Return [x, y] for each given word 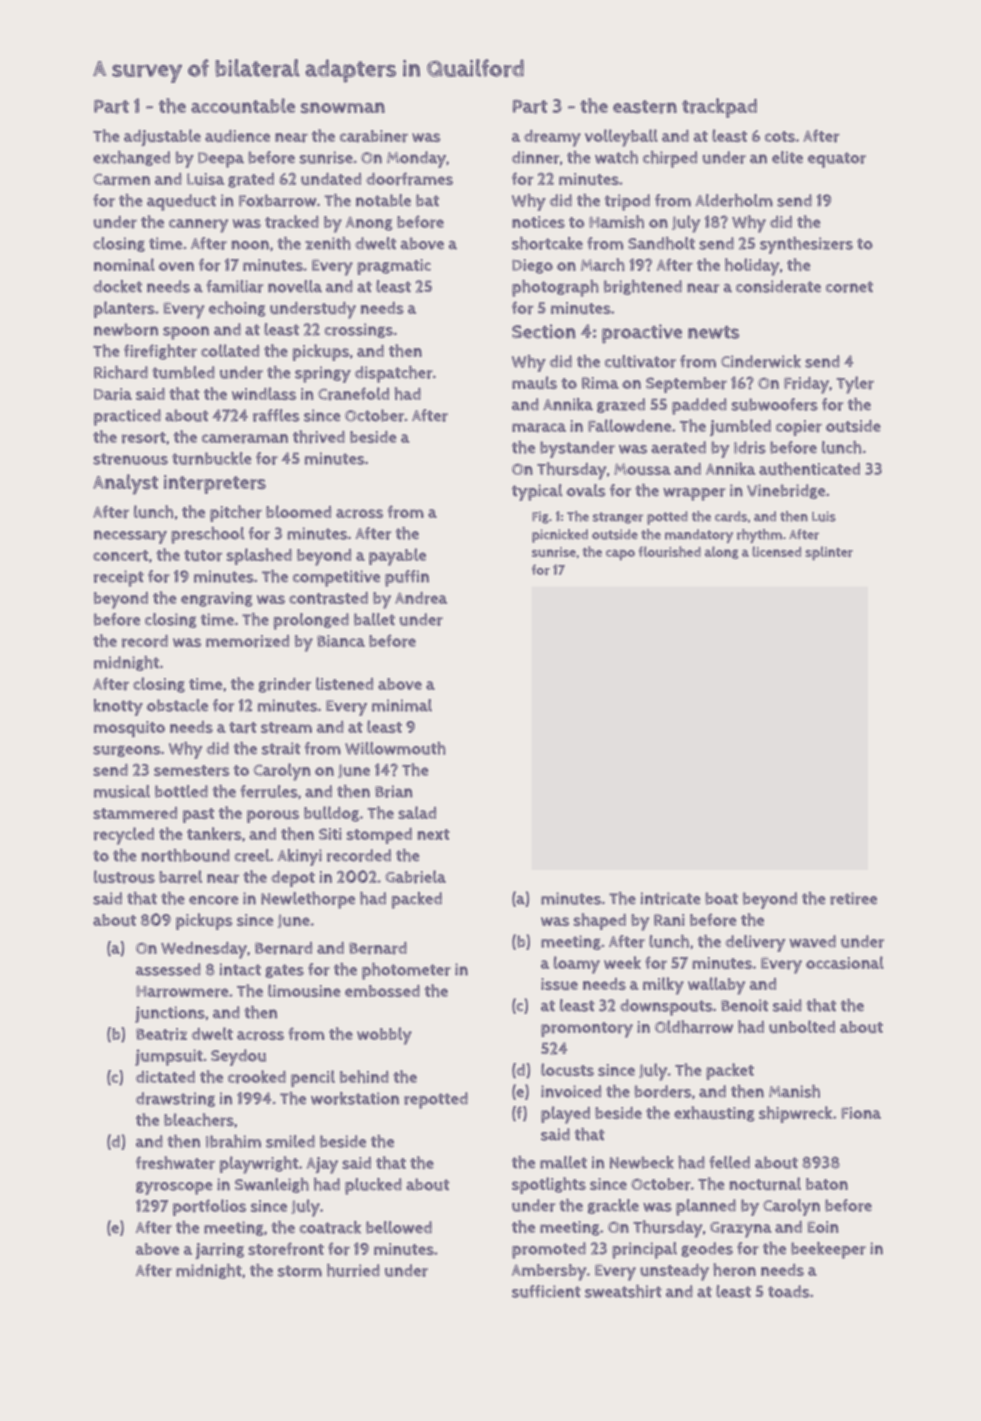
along [722, 552]
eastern [645, 107]
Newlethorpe [308, 900]
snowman [343, 108]
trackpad [719, 108]
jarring [219, 1251]
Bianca [341, 641]
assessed [168, 969]
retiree [853, 898]
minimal [402, 705]
